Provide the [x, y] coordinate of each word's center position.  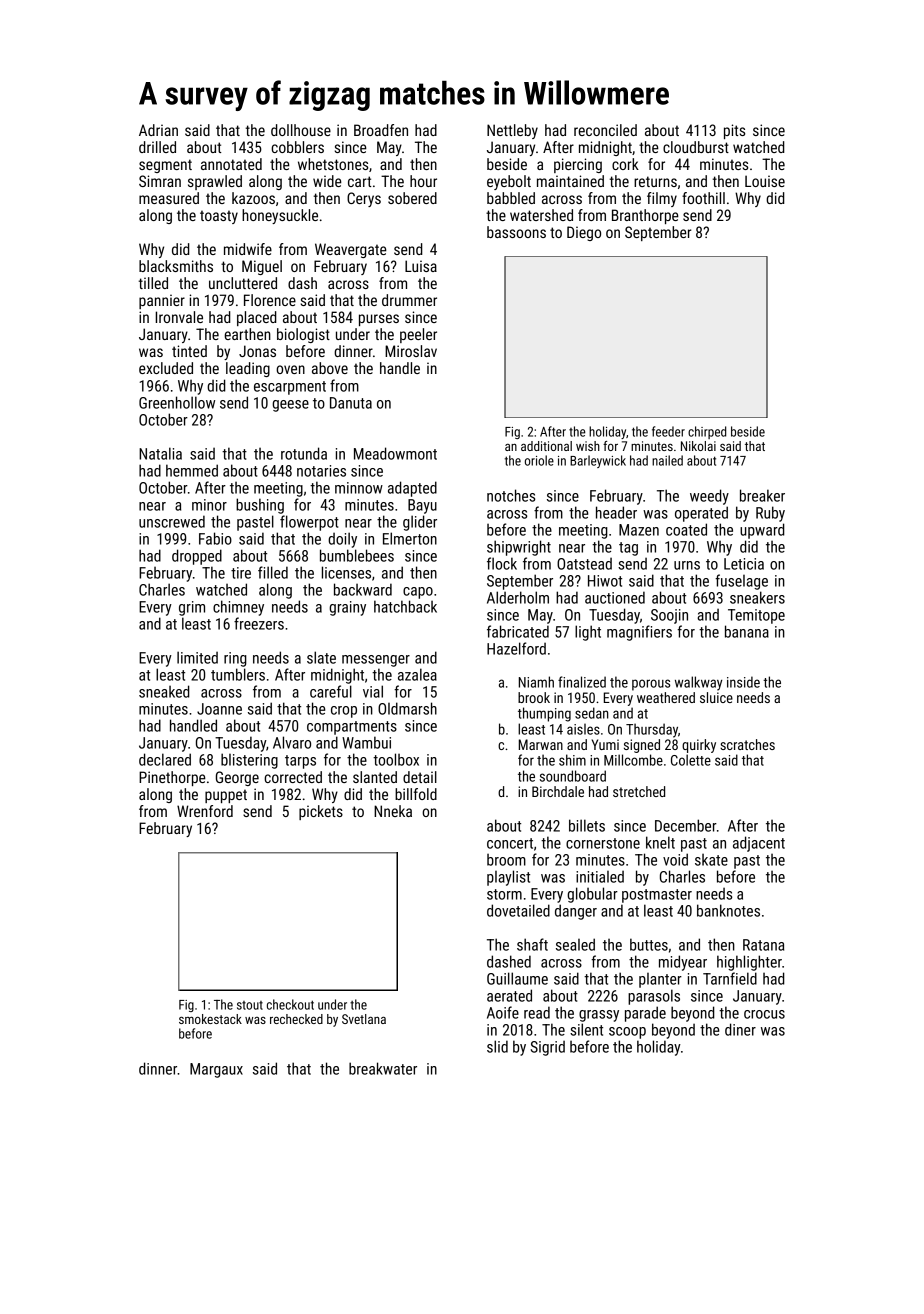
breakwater [383, 1068]
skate [711, 860]
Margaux [216, 1070]
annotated [231, 164]
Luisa [421, 266]
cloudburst [696, 147]
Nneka [393, 811]
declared [165, 759]
